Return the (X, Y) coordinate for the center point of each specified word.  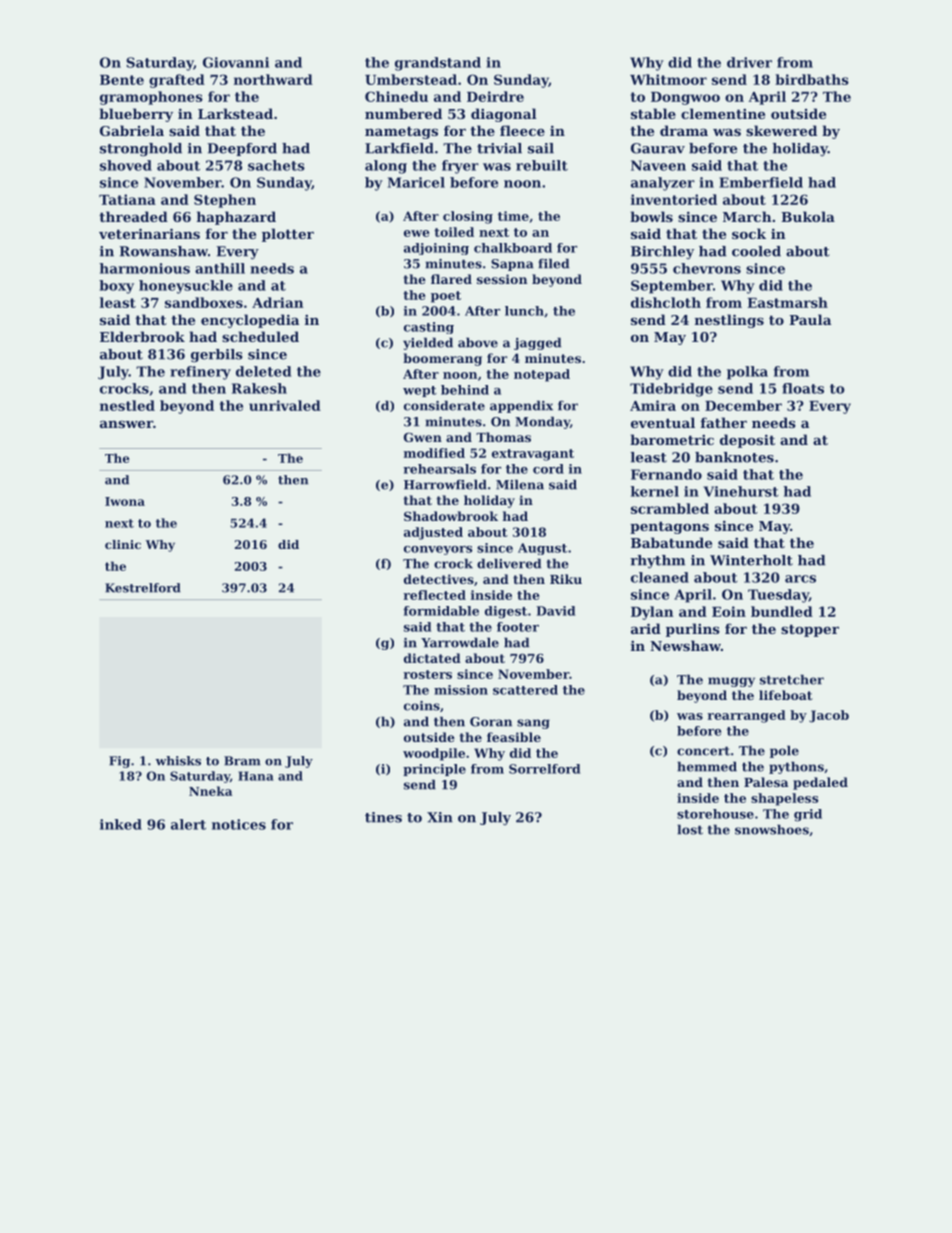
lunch (524, 311)
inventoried (674, 199)
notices (239, 824)
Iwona (125, 501)
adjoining (436, 249)
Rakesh (259, 388)
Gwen (423, 437)
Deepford (242, 149)
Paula (810, 319)
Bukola (808, 216)
